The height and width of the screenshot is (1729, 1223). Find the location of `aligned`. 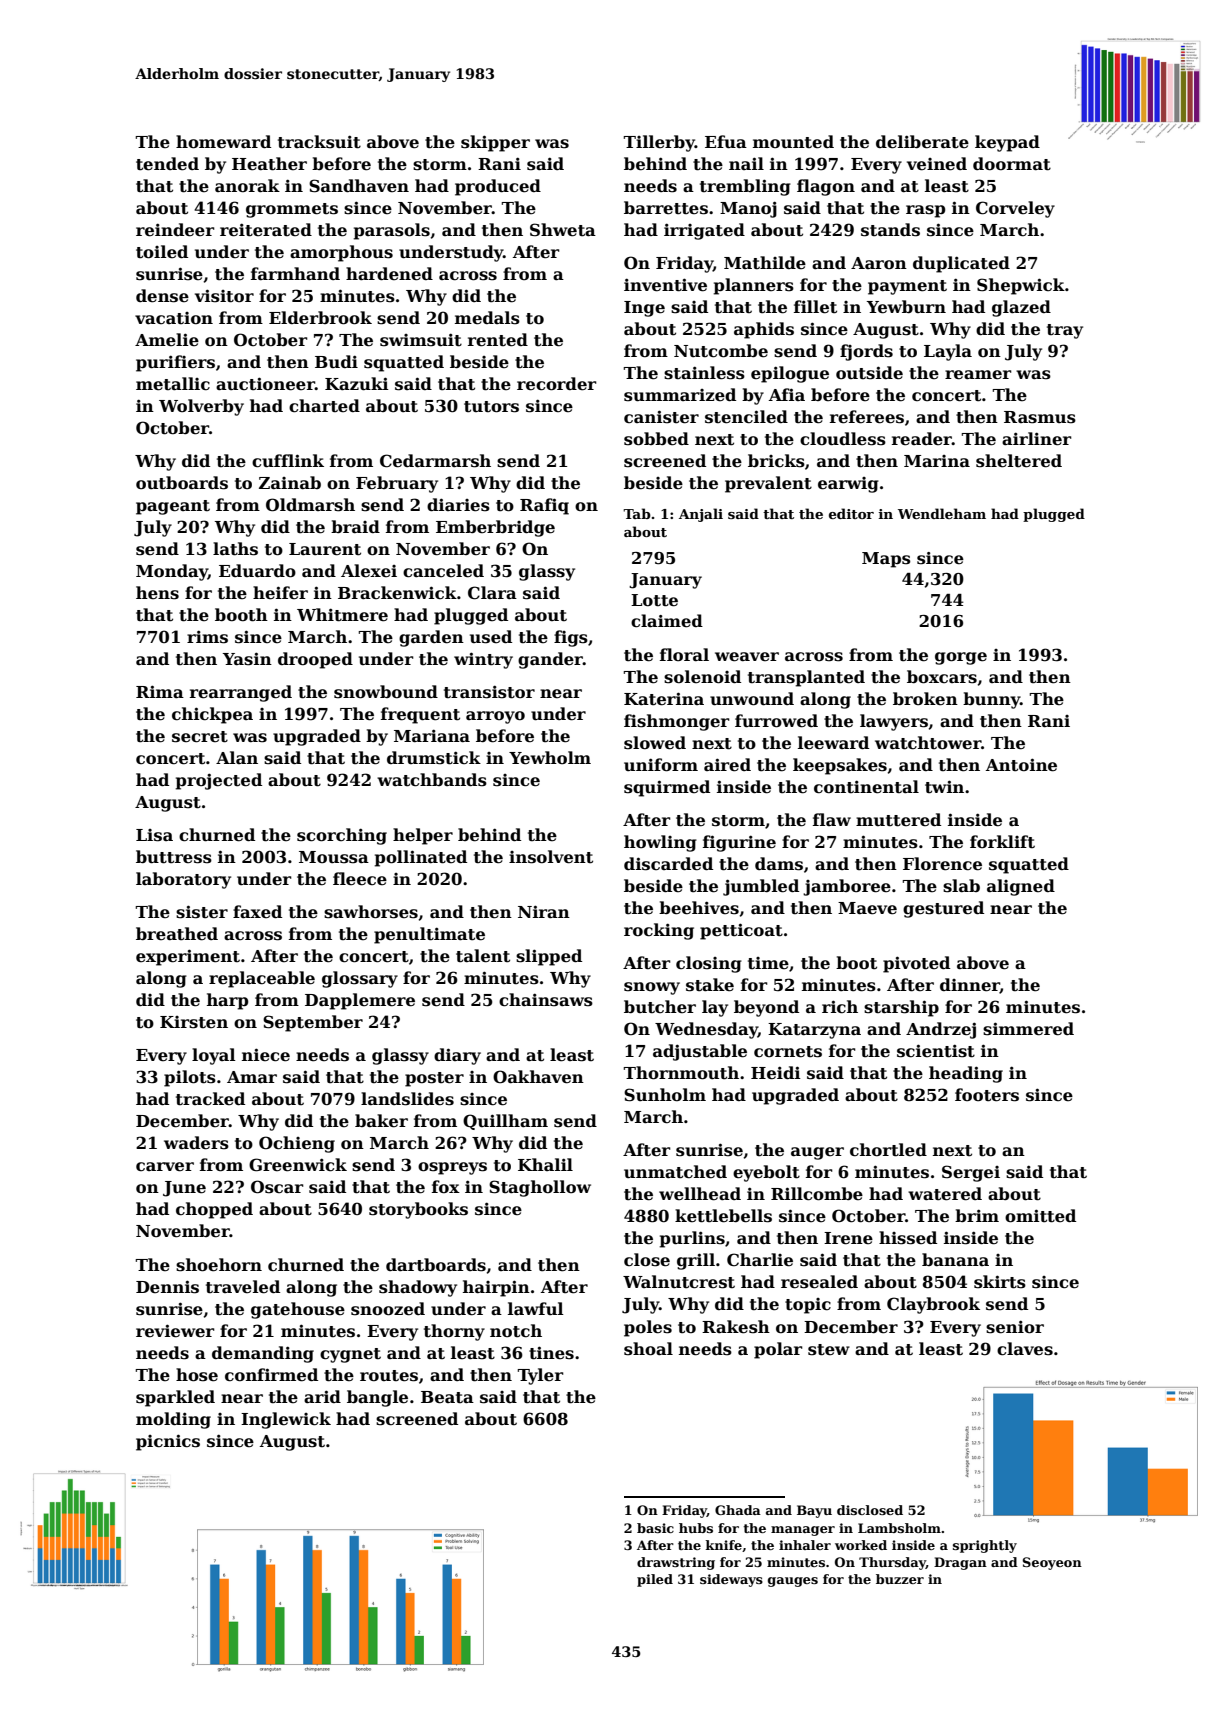

aligned is located at coordinates (1021, 887).
